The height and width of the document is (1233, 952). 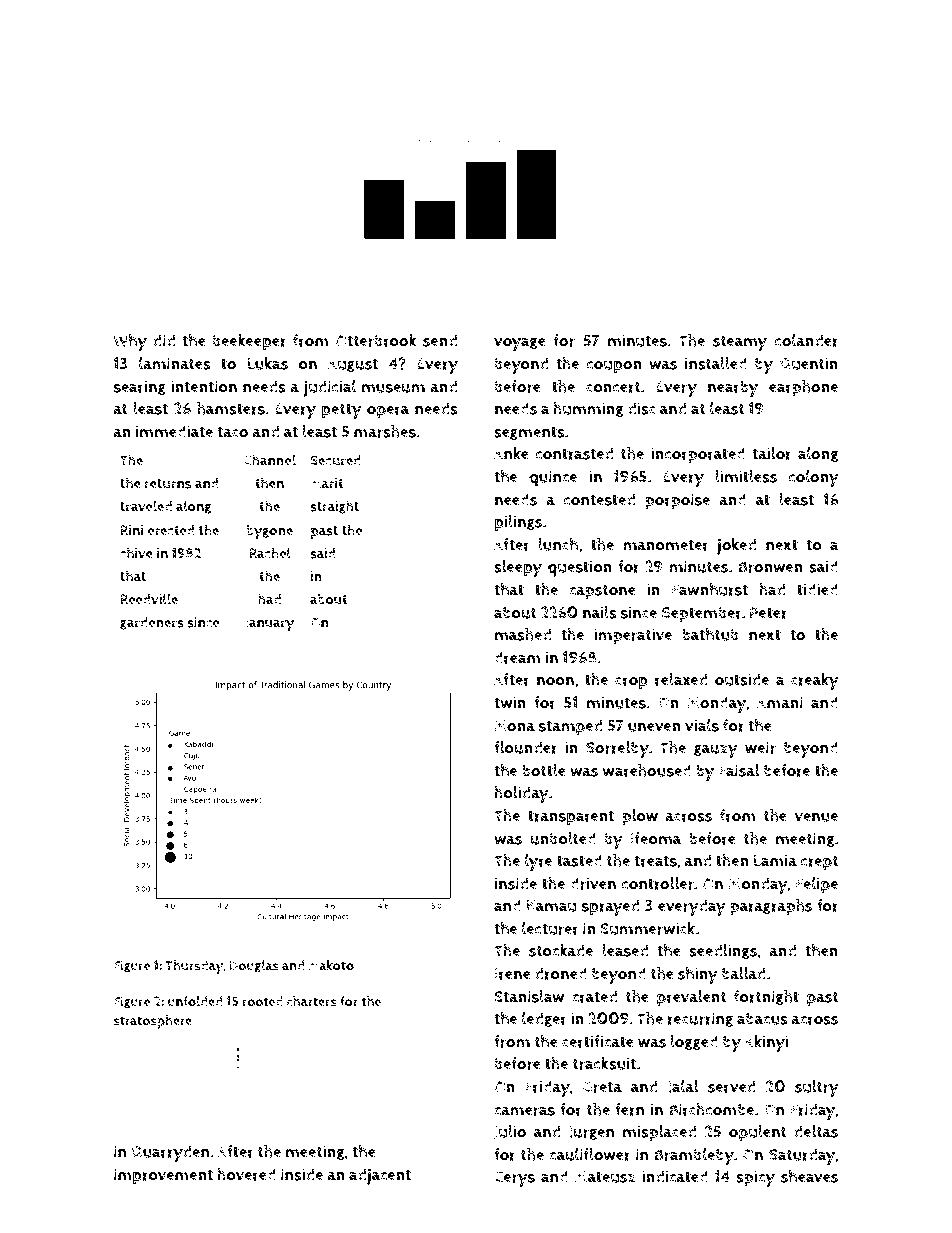 I want to click on send, so click(x=440, y=340).
